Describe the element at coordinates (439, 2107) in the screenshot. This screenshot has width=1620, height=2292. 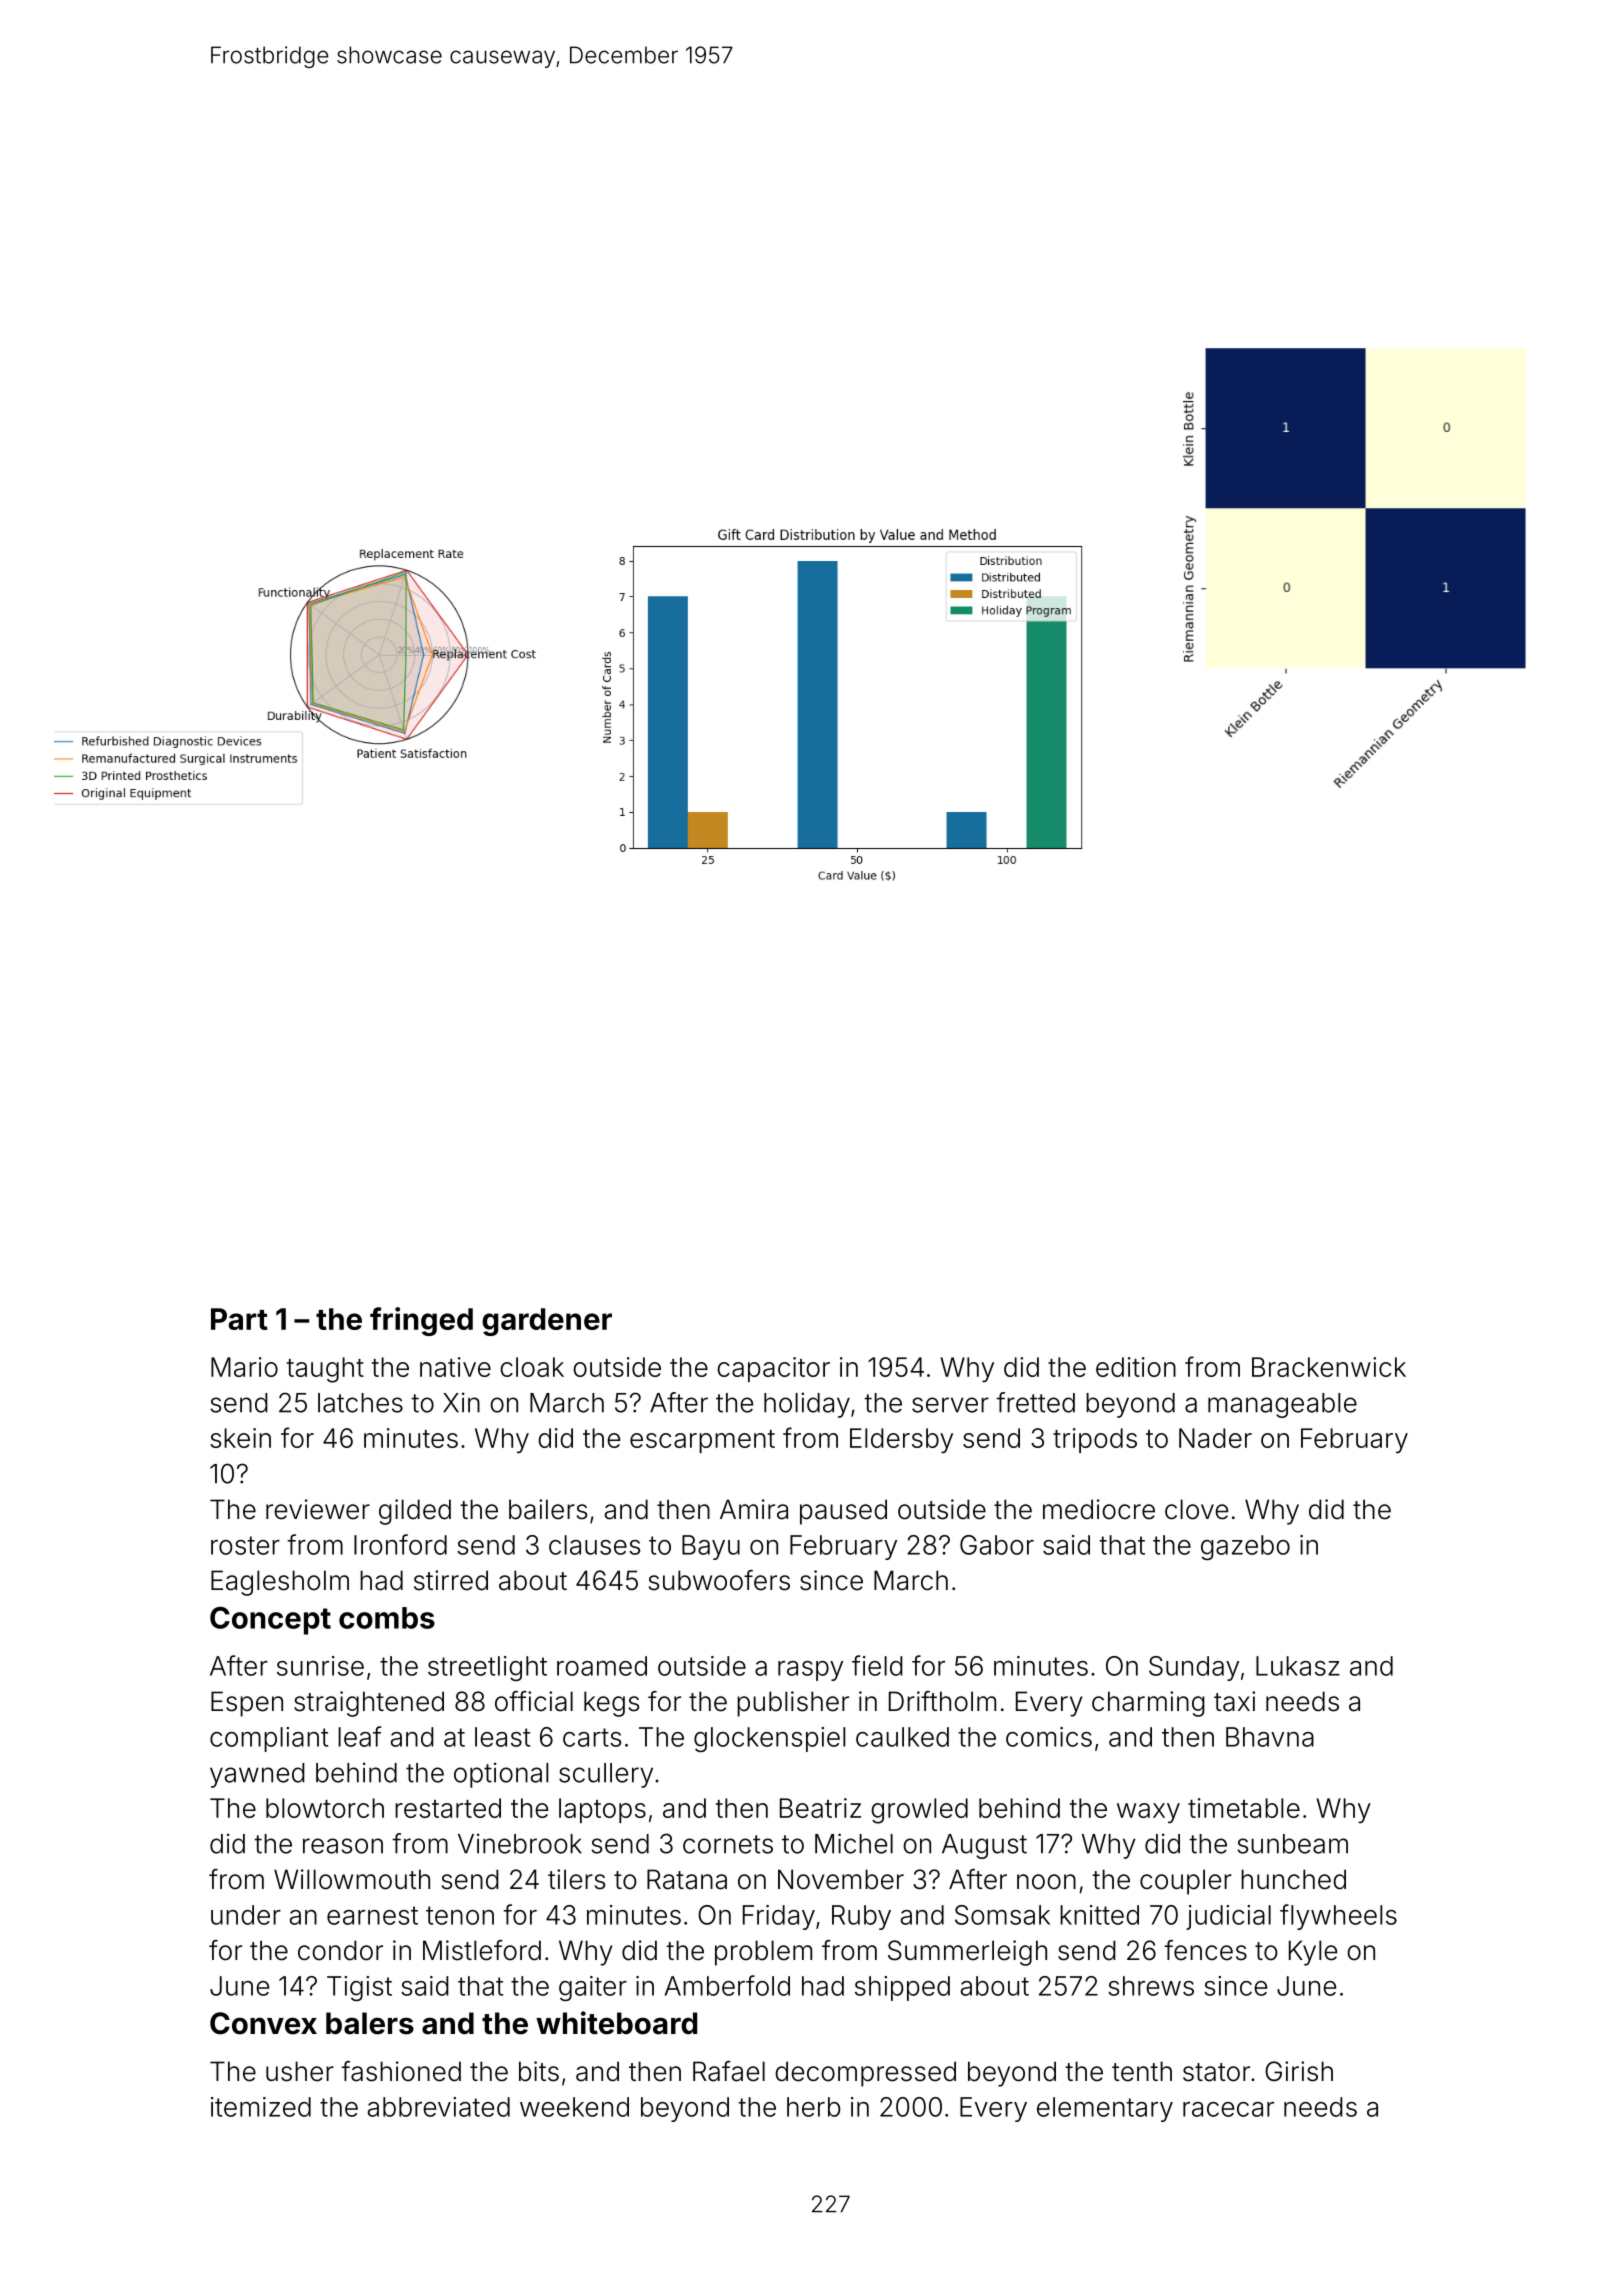
I see `abbreviated` at that location.
